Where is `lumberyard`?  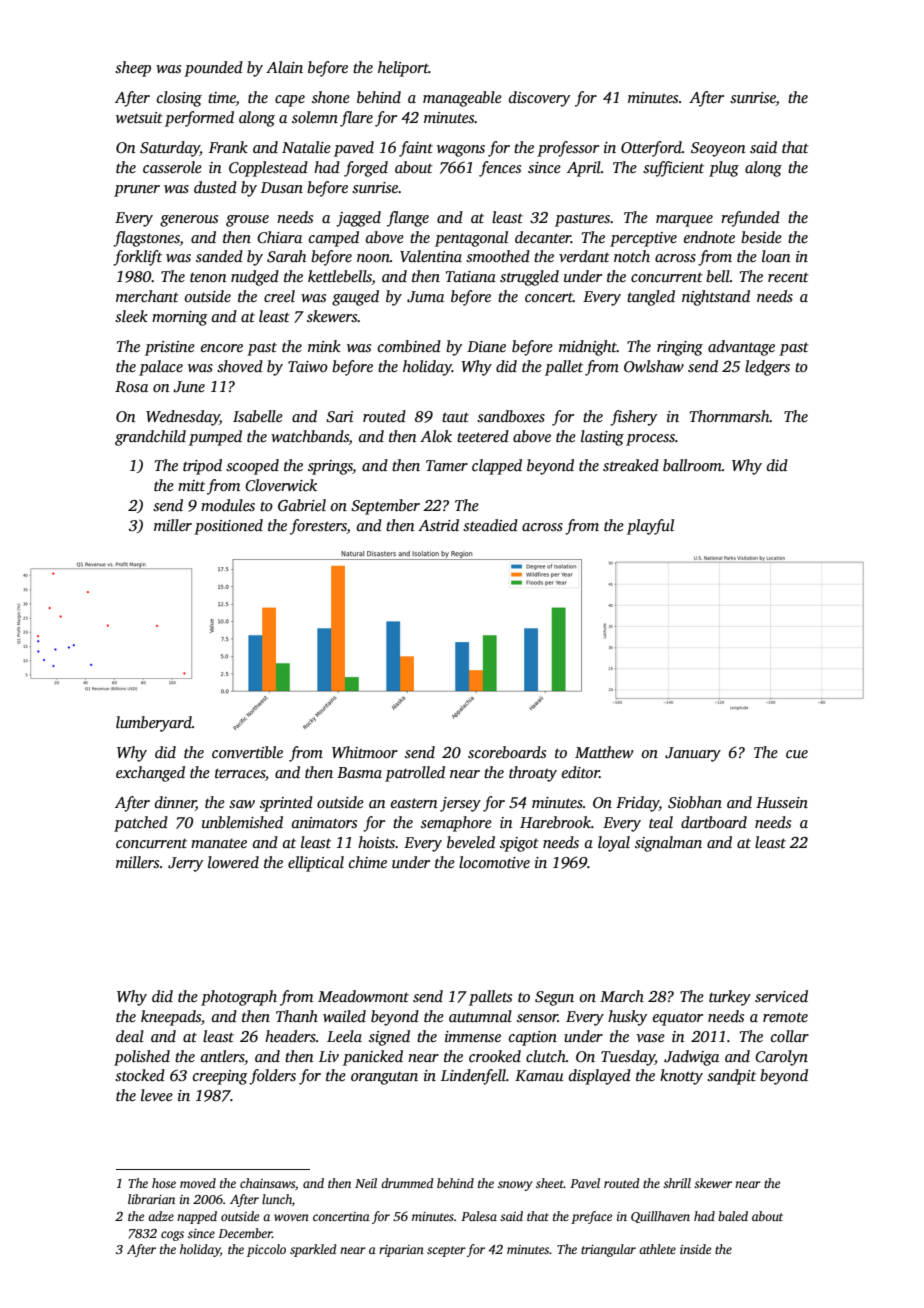
lumberyard is located at coordinates (154, 724).
